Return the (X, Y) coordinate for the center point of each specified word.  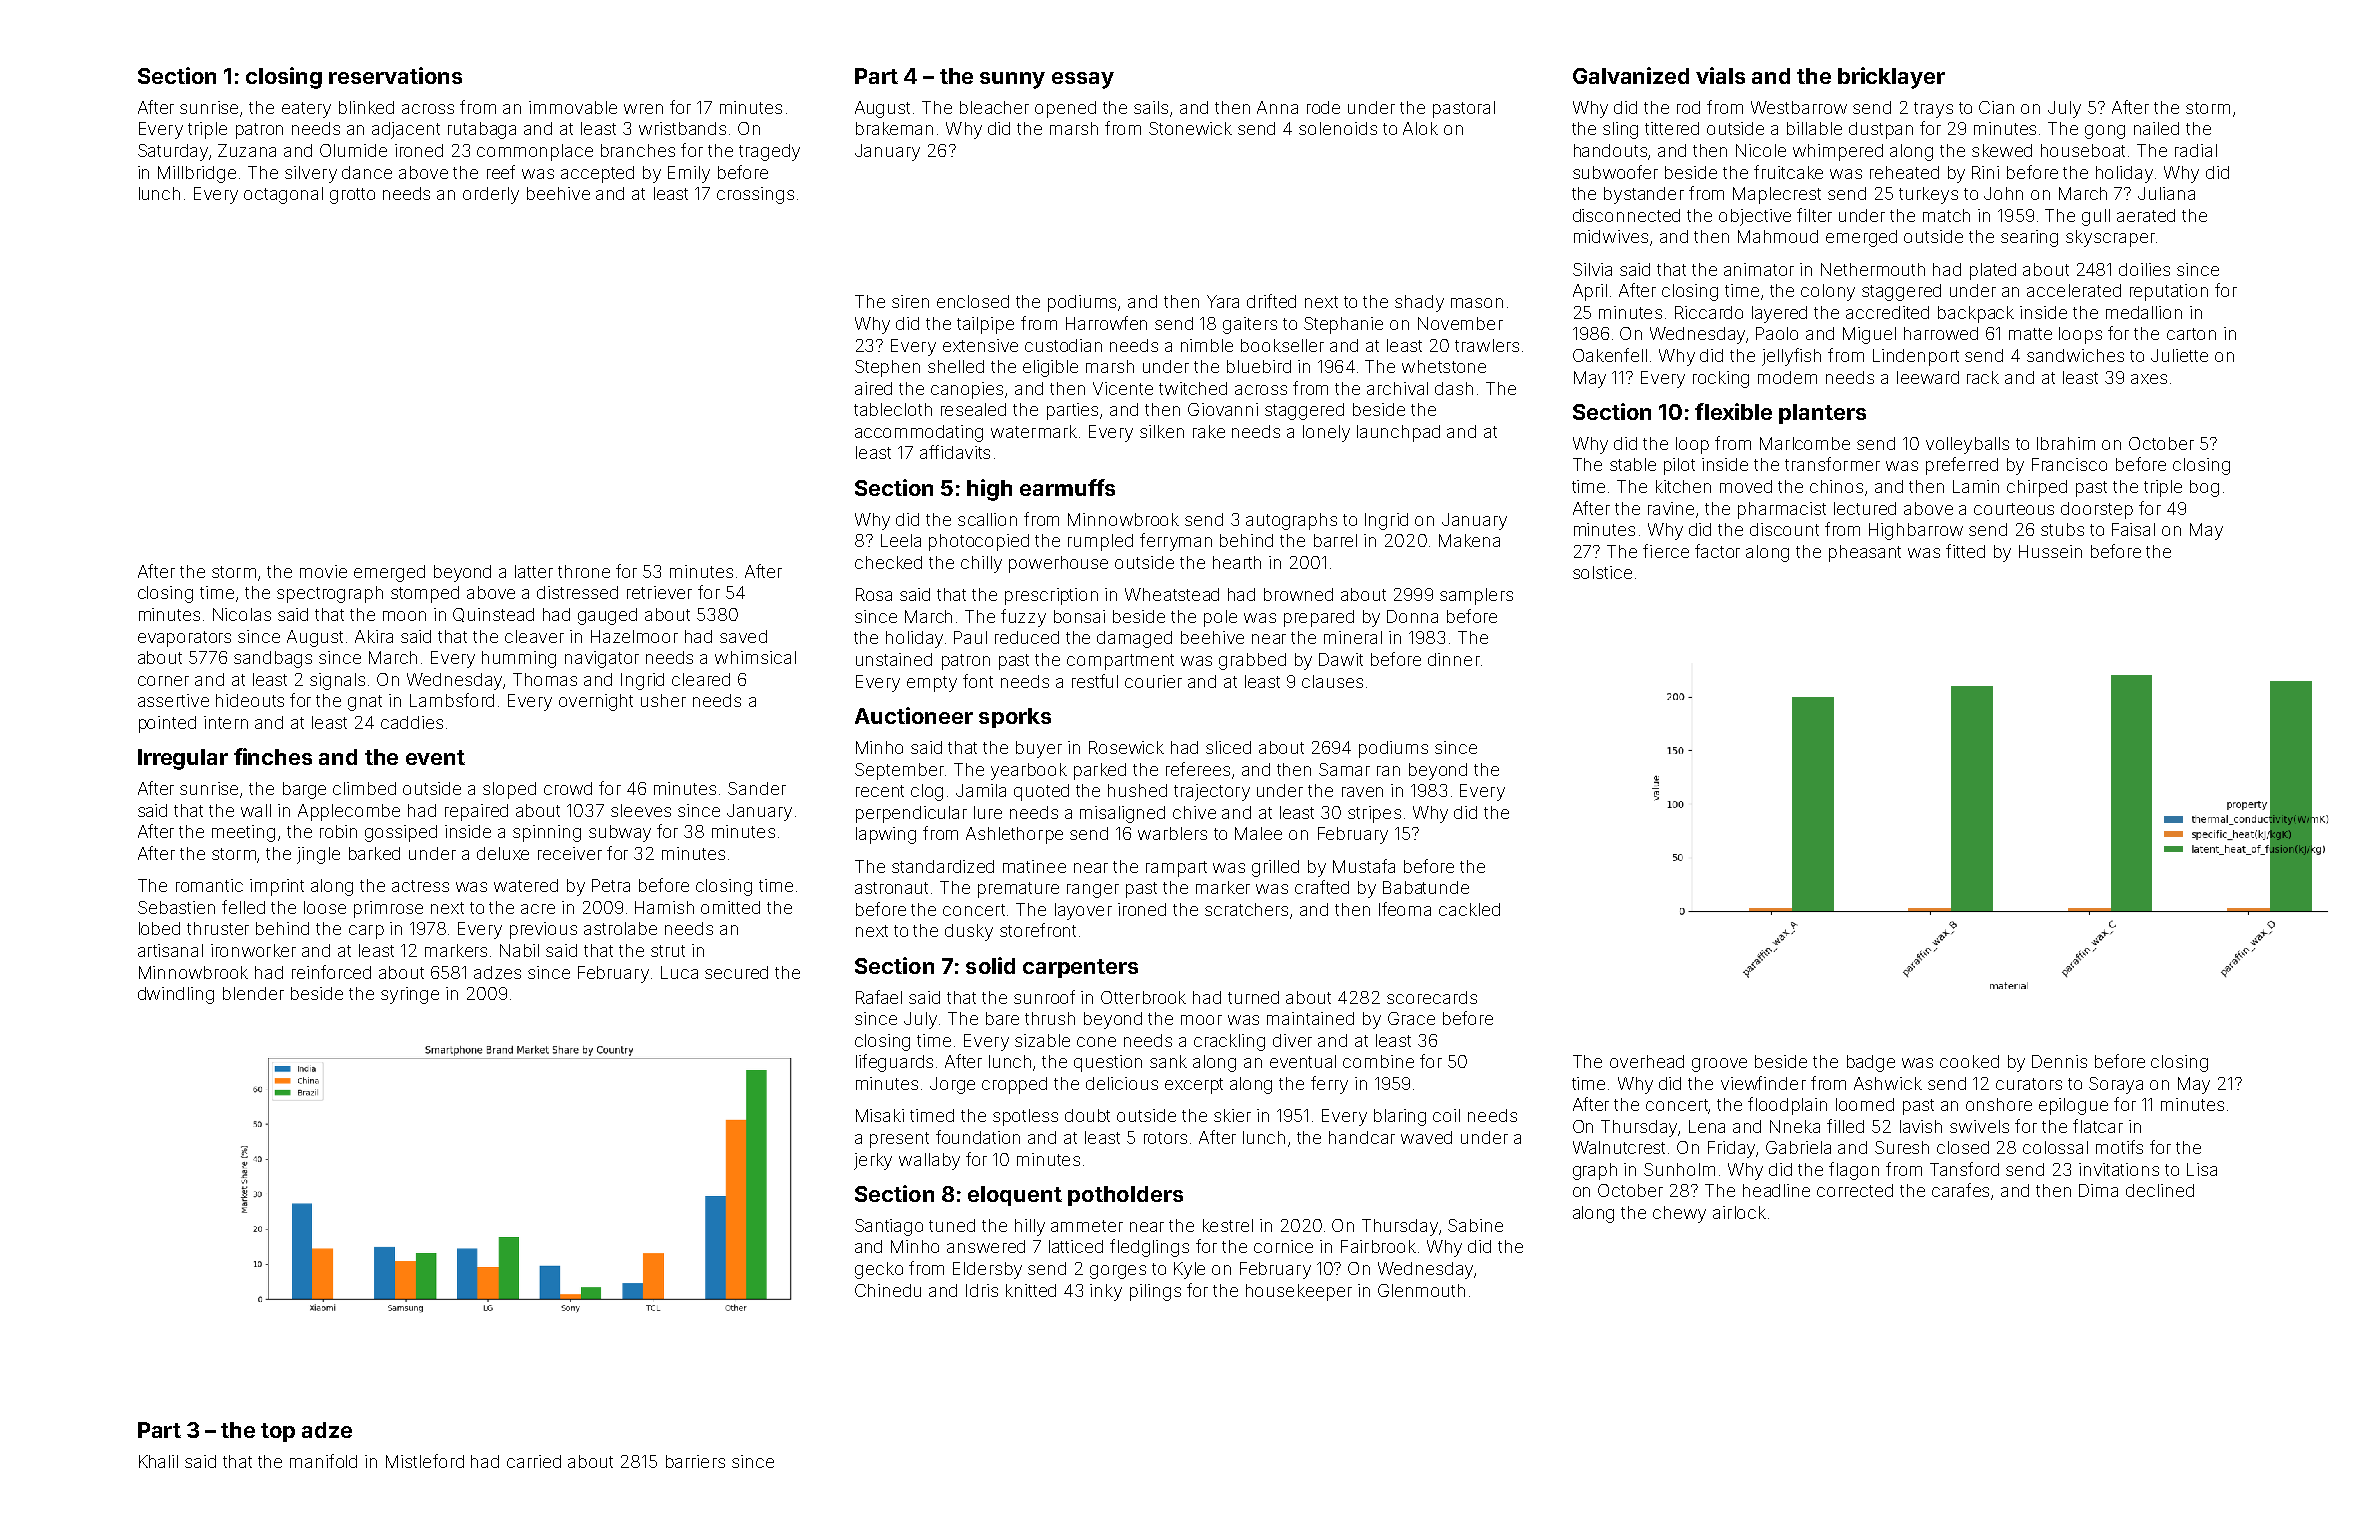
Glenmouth (1421, 1290)
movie (323, 571)
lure (988, 812)
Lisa (2202, 1169)
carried (534, 1461)
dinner (1454, 659)
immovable (573, 107)
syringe (410, 995)
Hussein (2050, 551)
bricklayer (1891, 78)
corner (163, 681)
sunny (1012, 80)
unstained (894, 659)
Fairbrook (1378, 1246)
